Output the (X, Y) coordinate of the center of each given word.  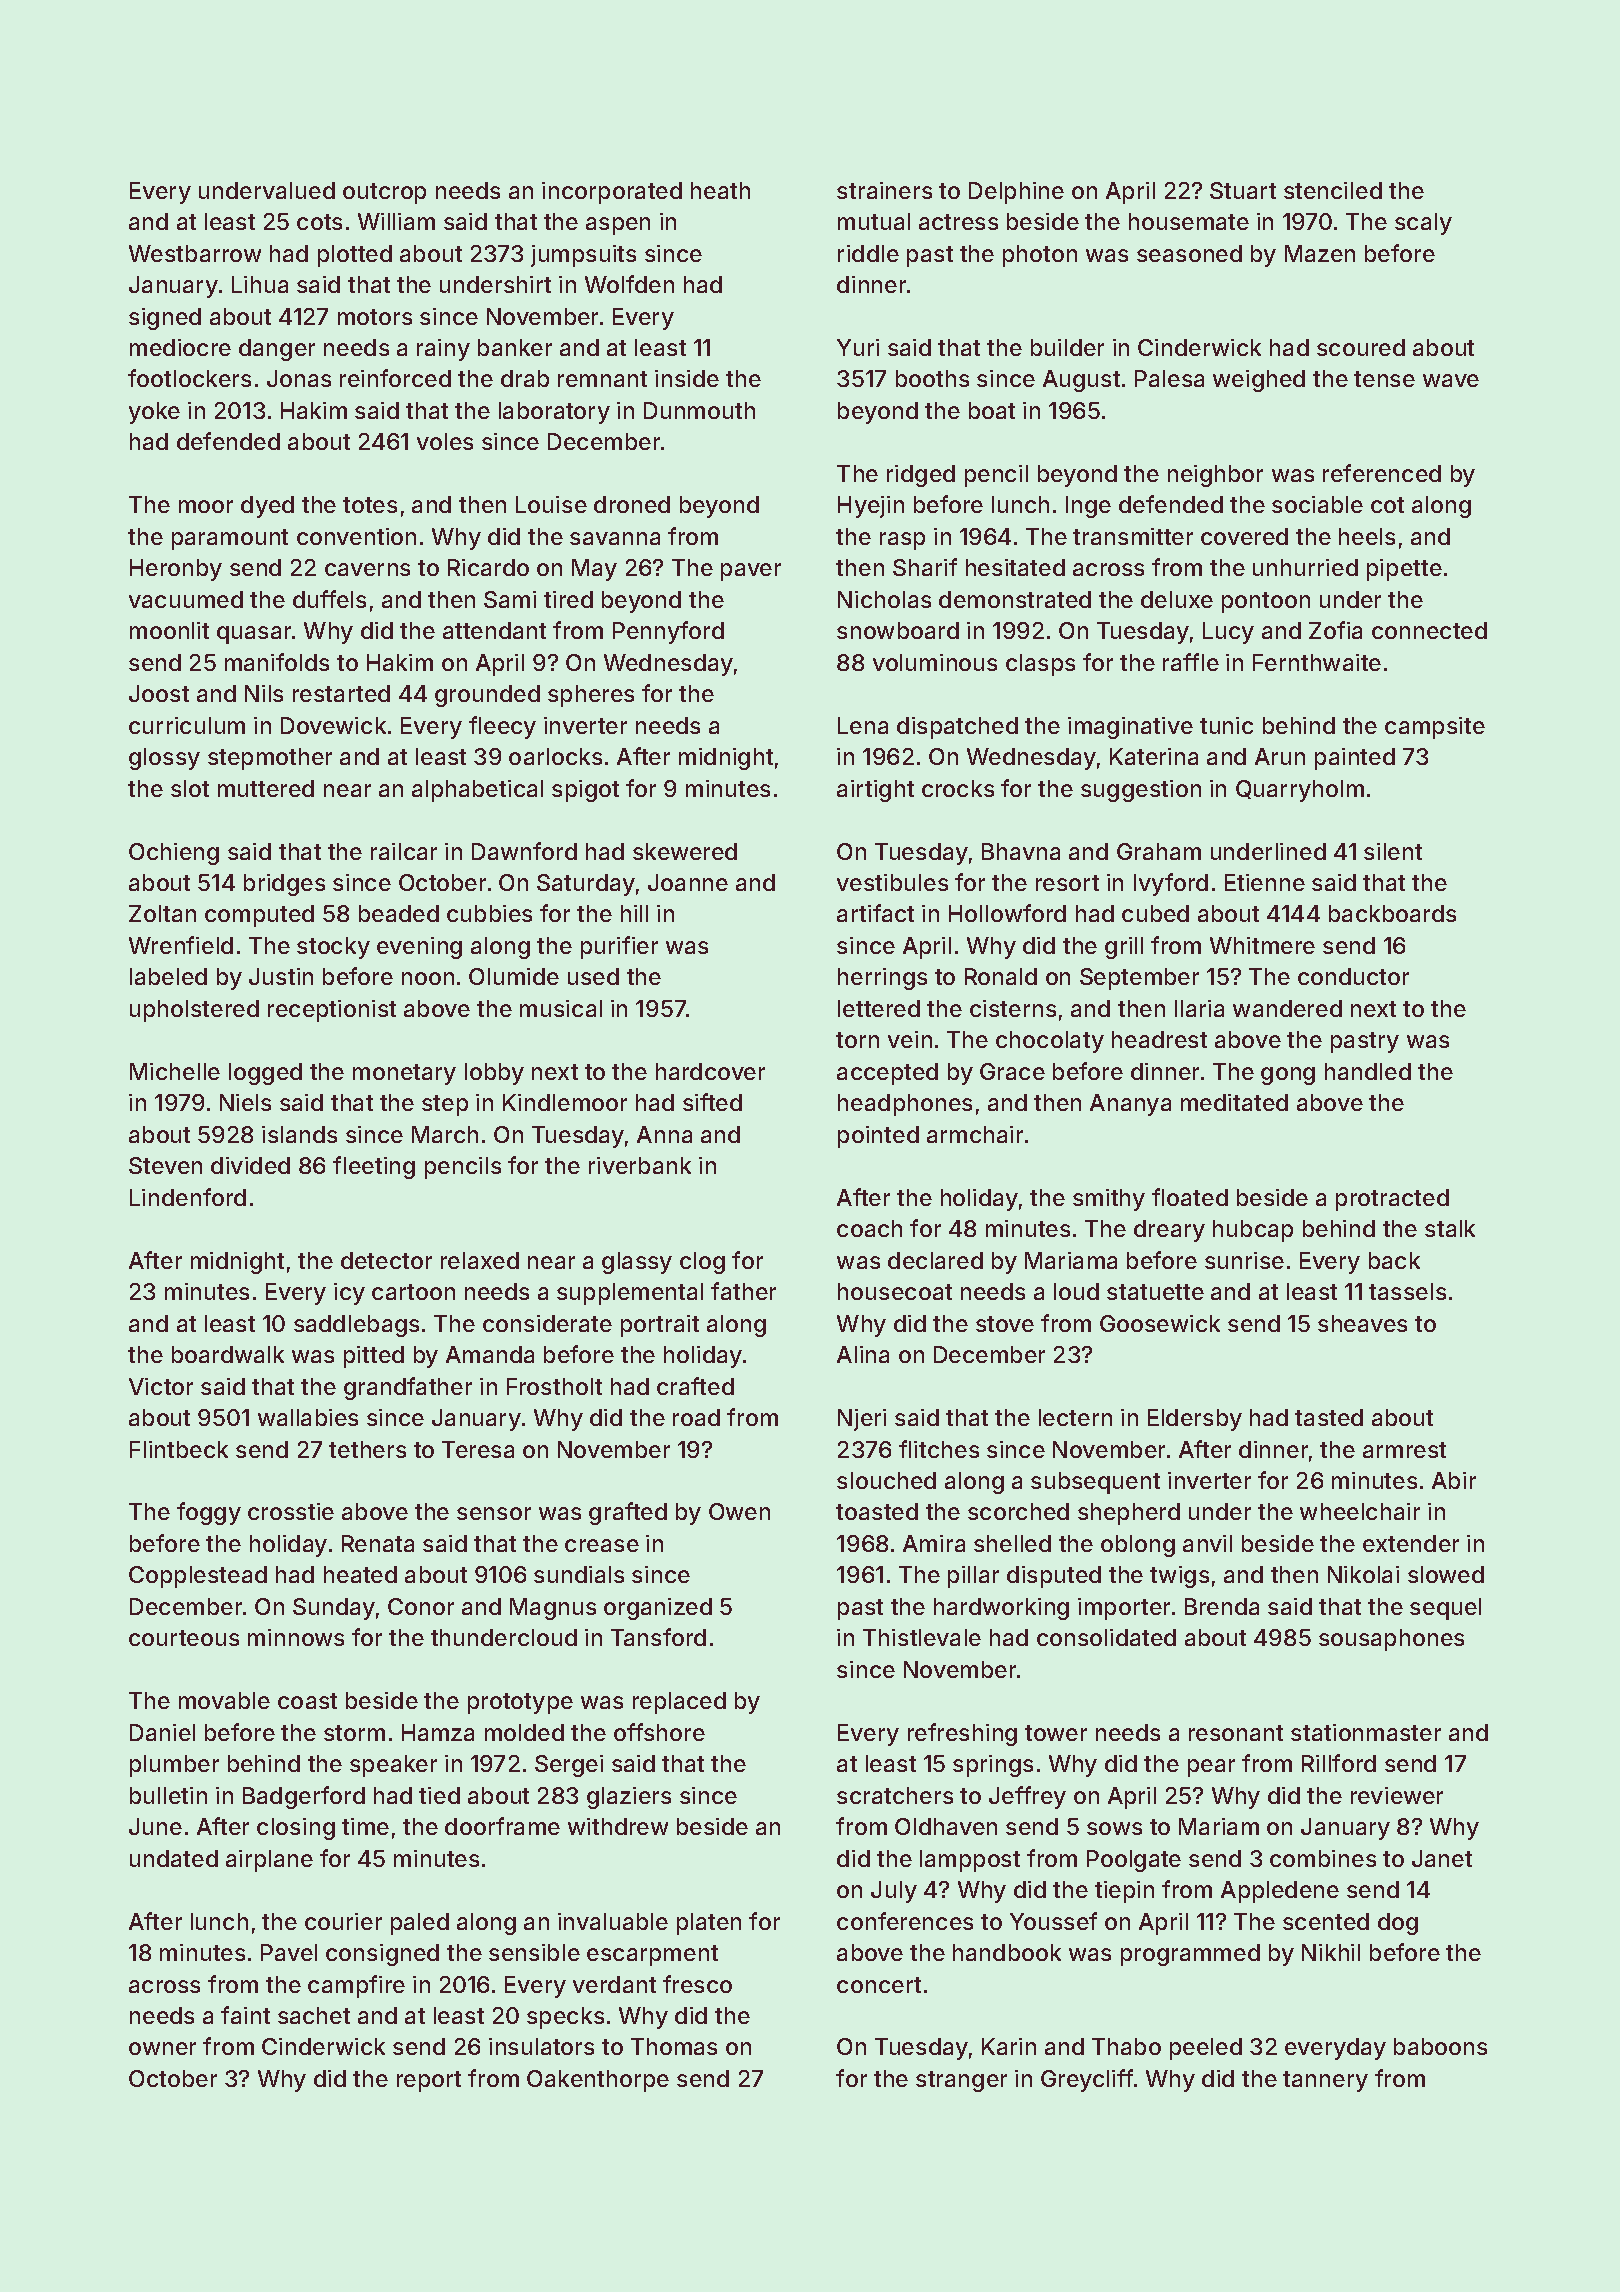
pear (1211, 1768)
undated (174, 1858)
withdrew (618, 1826)
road (696, 1417)
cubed (1155, 913)
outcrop (384, 193)
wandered (1287, 1008)
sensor (494, 1513)
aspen (618, 226)
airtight (875, 791)
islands (299, 1134)
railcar (404, 851)
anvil (1207, 1543)
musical (561, 1008)
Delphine (1016, 193)
